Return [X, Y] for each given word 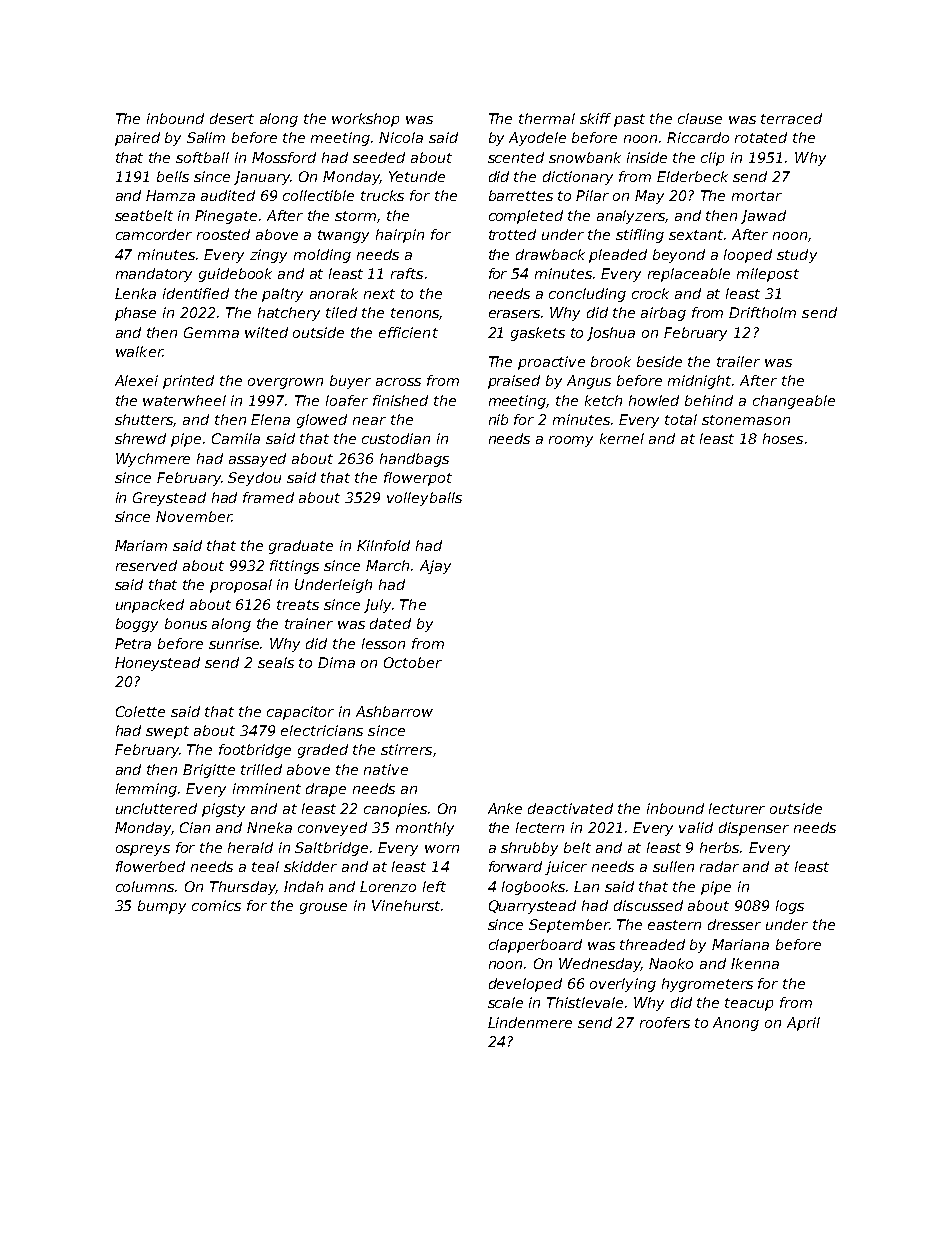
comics [216, 905]
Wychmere [153, 460]
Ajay [435, 567]
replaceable [689, 275]
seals [276, 662]
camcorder [154, 234]
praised [514, 382]
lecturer [737, 808]
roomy [571, 441]
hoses [783, 438]
